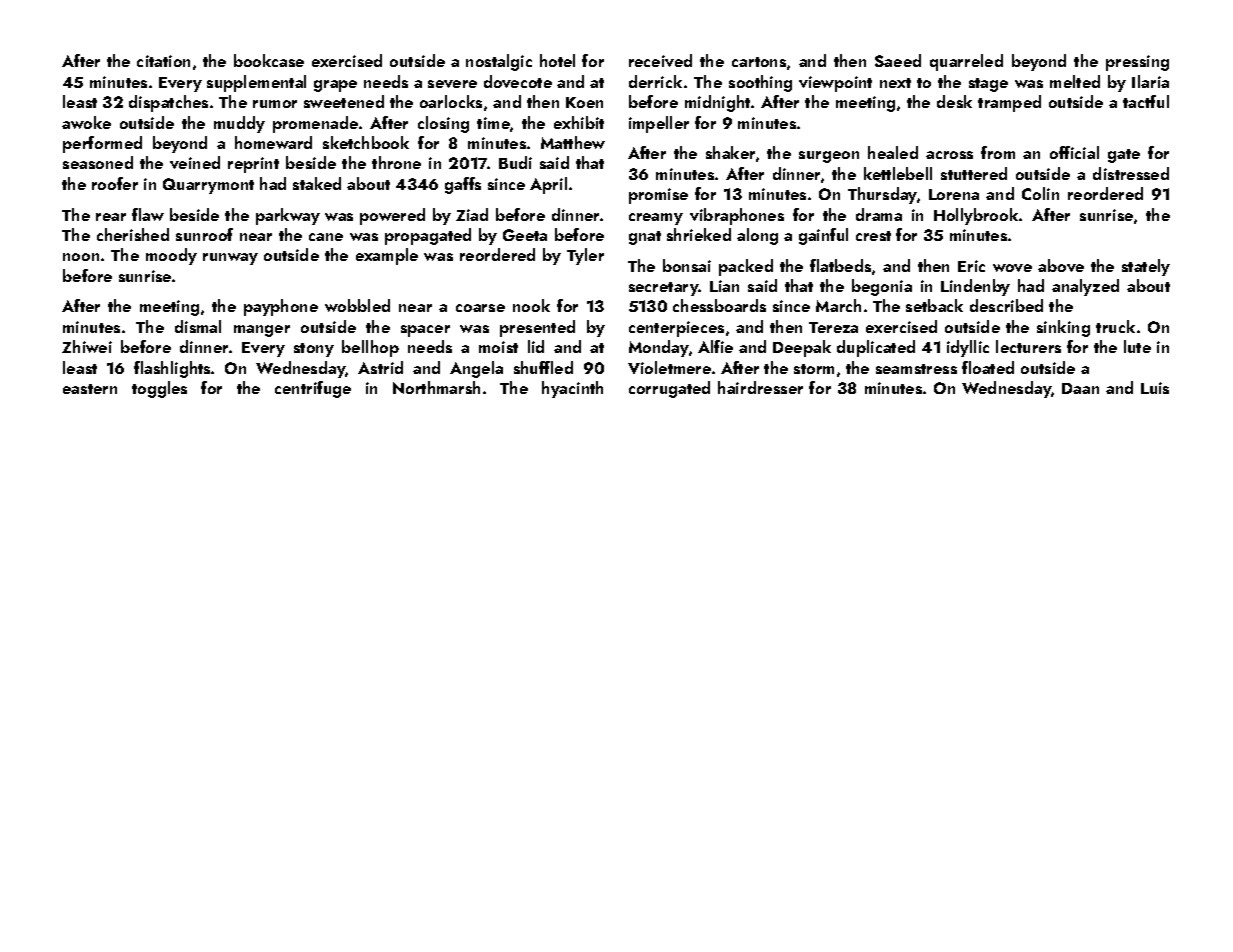 The width and height of the document is (1233, 952). I want to click on supplemental, so click(256, 83).
